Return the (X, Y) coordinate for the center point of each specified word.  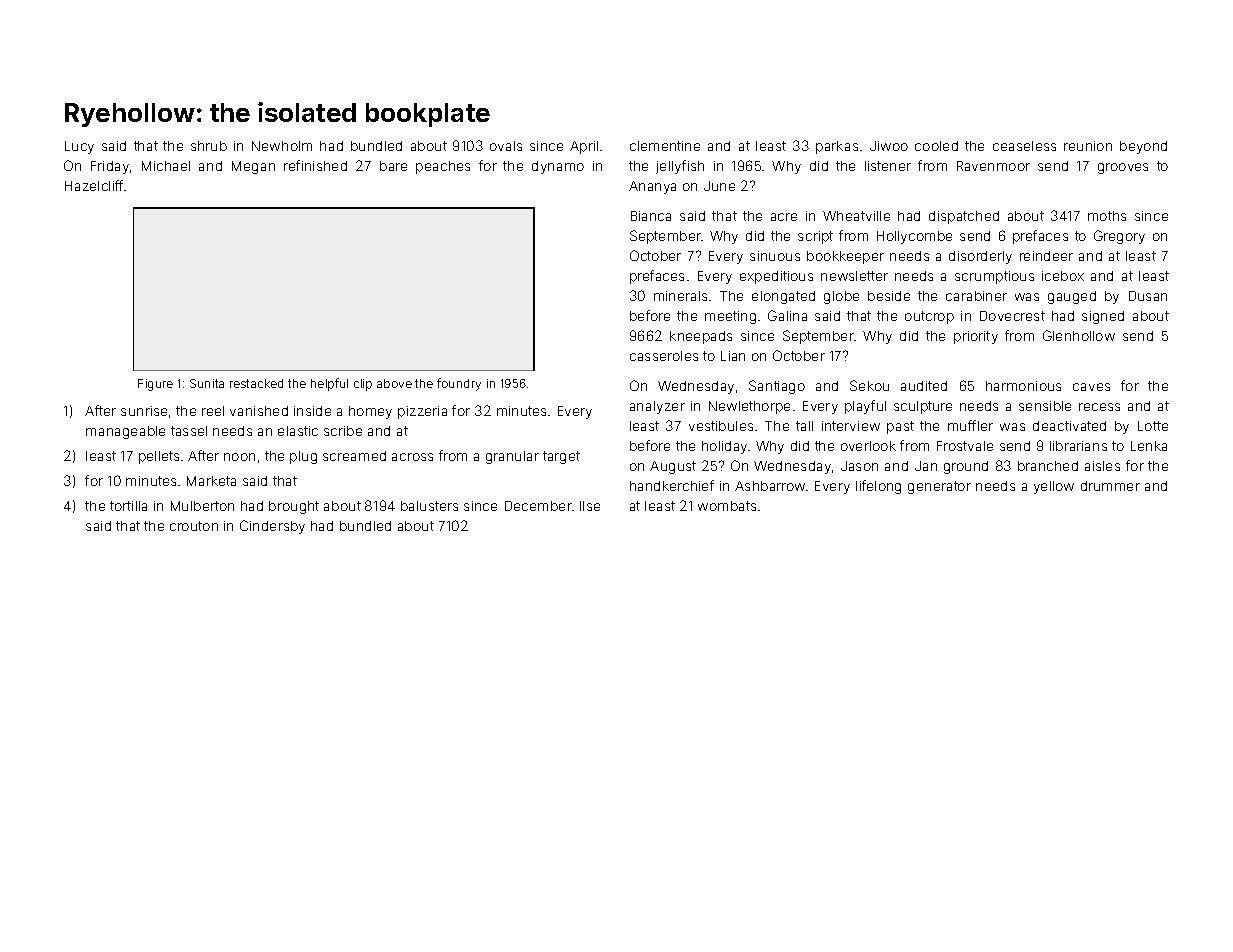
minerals (680, 296)
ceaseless (1024, 146)
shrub (209, 146)
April (584, 147)
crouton (194, 526)
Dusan (1148, 296)
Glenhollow (1079, 335)
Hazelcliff (94, 185)
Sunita (207, 383)
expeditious (776, 277)
